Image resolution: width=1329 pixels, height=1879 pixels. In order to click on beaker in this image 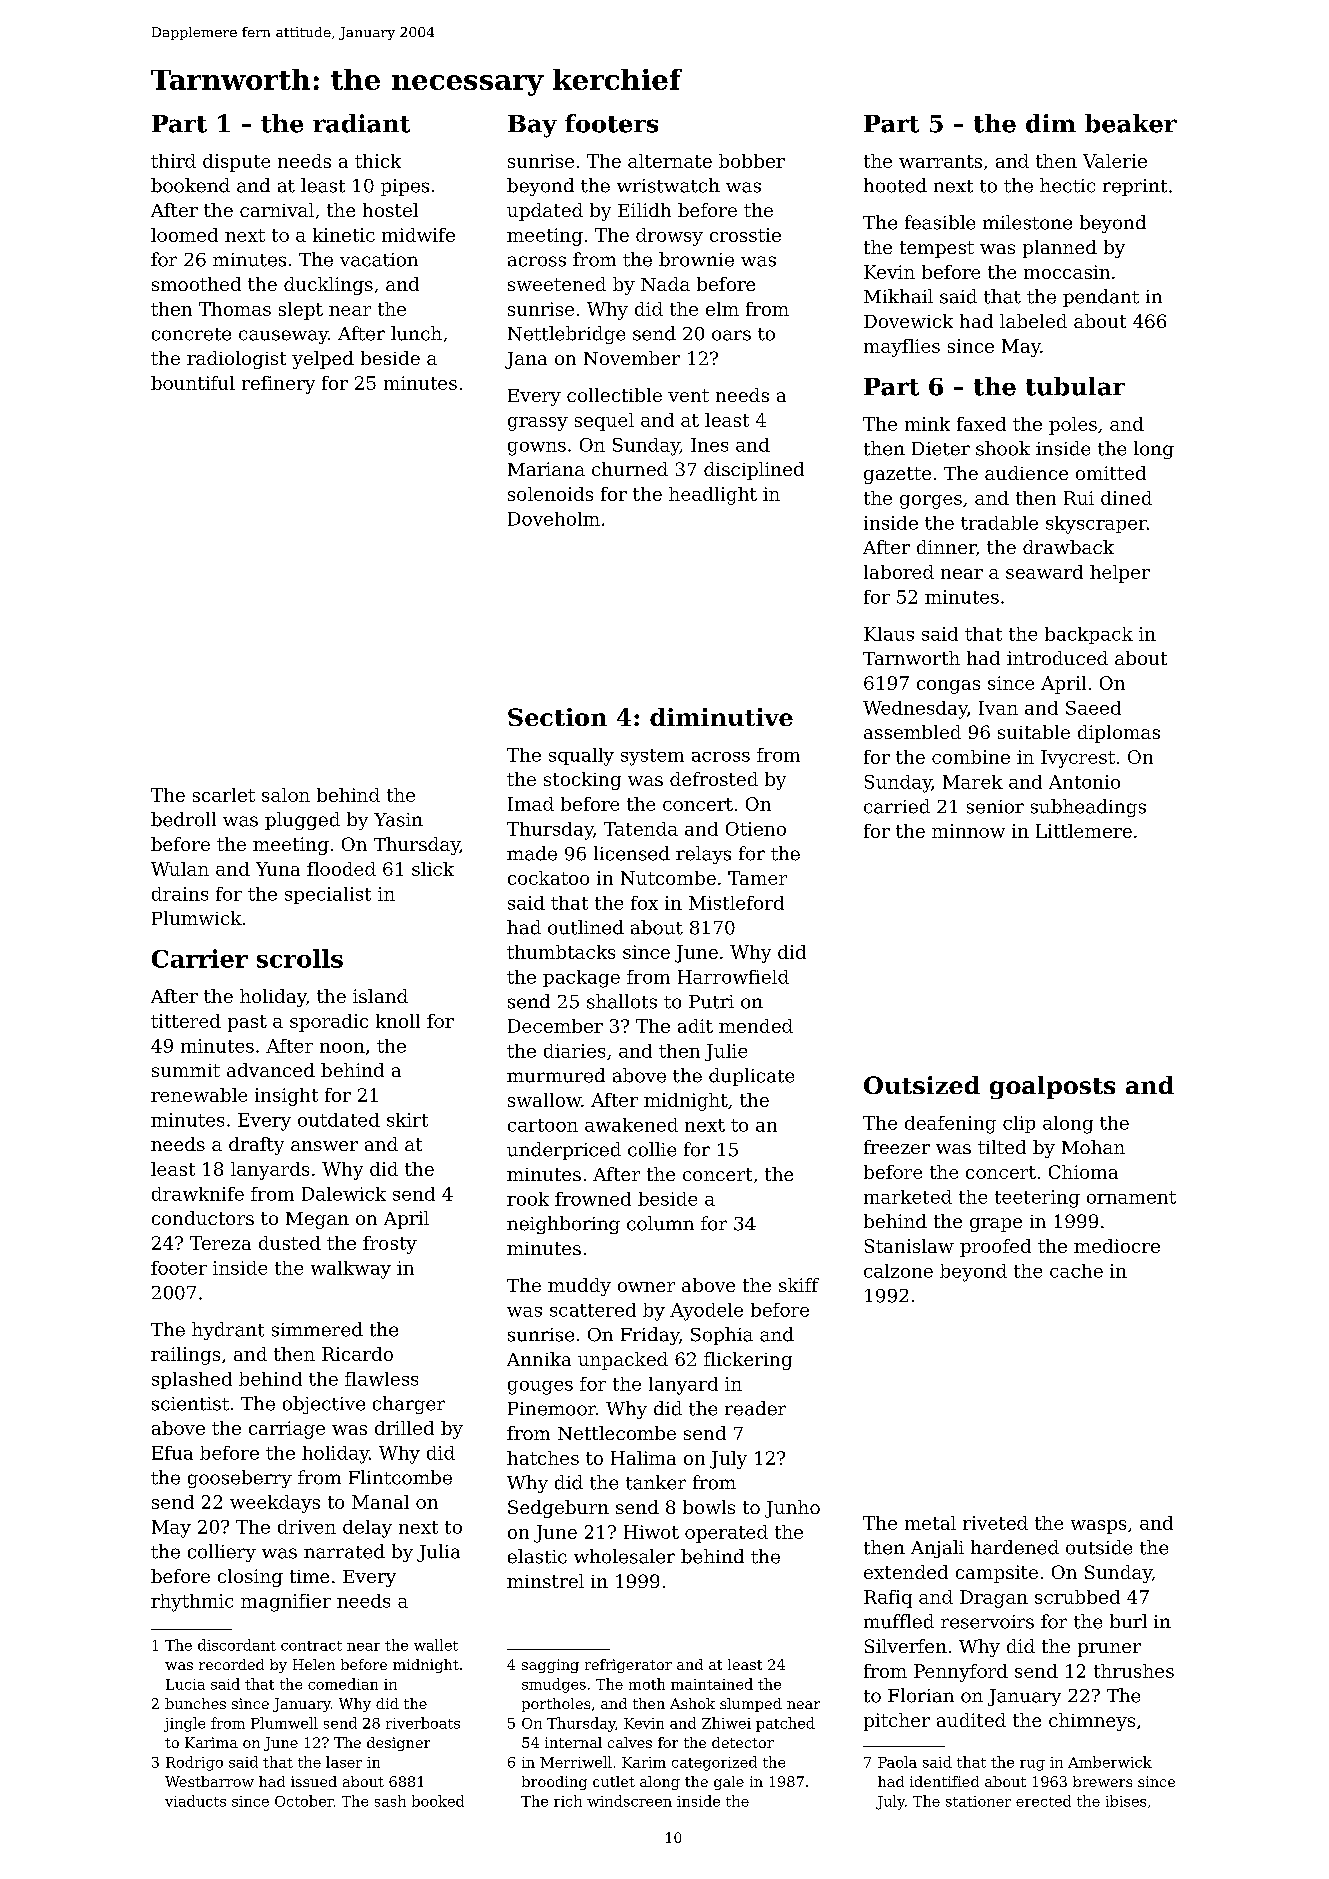, I will do `click(1131, 123)`.
